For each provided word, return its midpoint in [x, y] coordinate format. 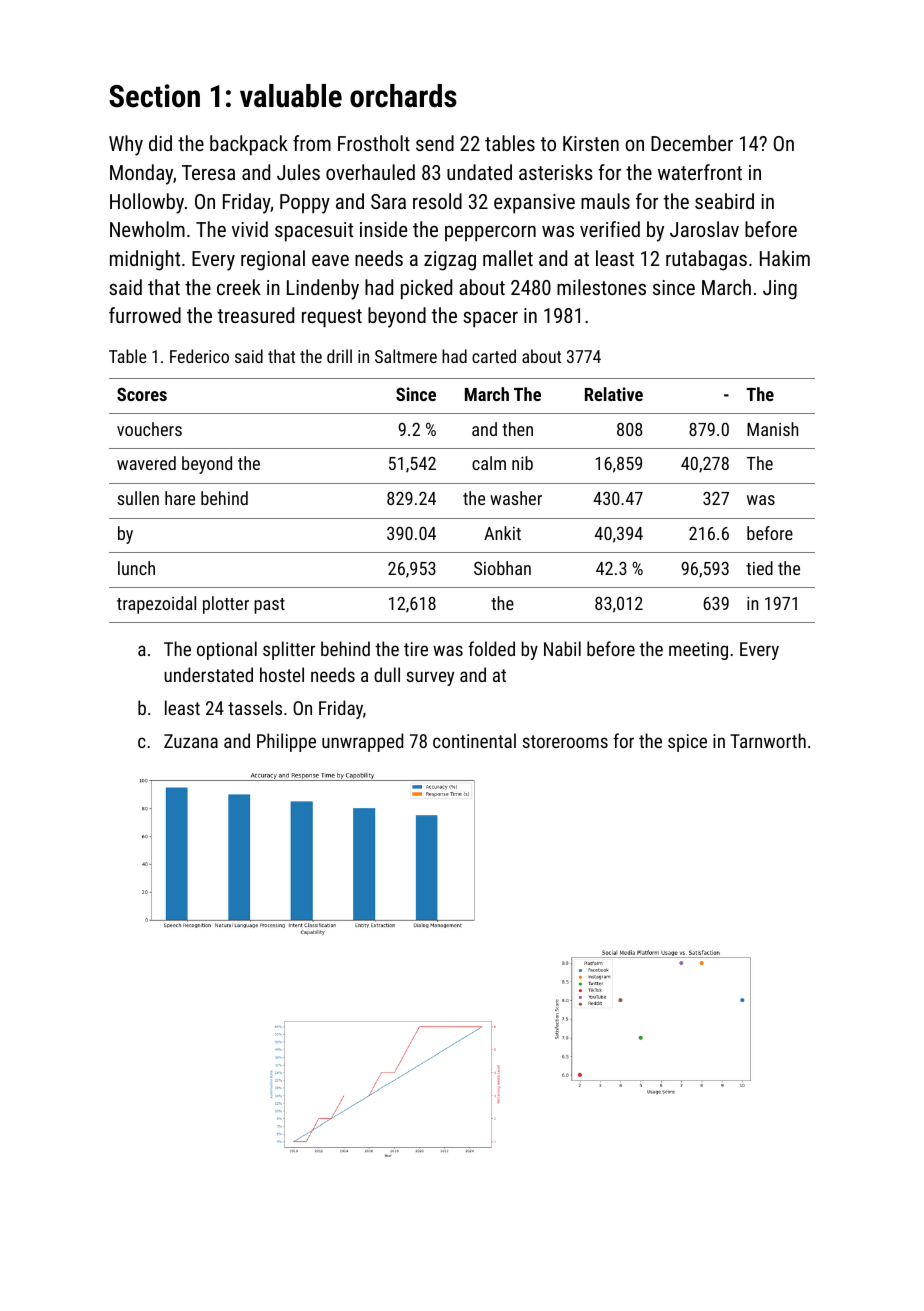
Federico [199, 356]
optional [227, 650]
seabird [724, 201]
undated [479, 172]
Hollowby [147, 203]
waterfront [700, 172]
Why [126, 145]
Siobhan [502, 568]
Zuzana [191, 741]
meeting [698, 651]
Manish [772, 429]
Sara [388, 201]
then [517, 429]
